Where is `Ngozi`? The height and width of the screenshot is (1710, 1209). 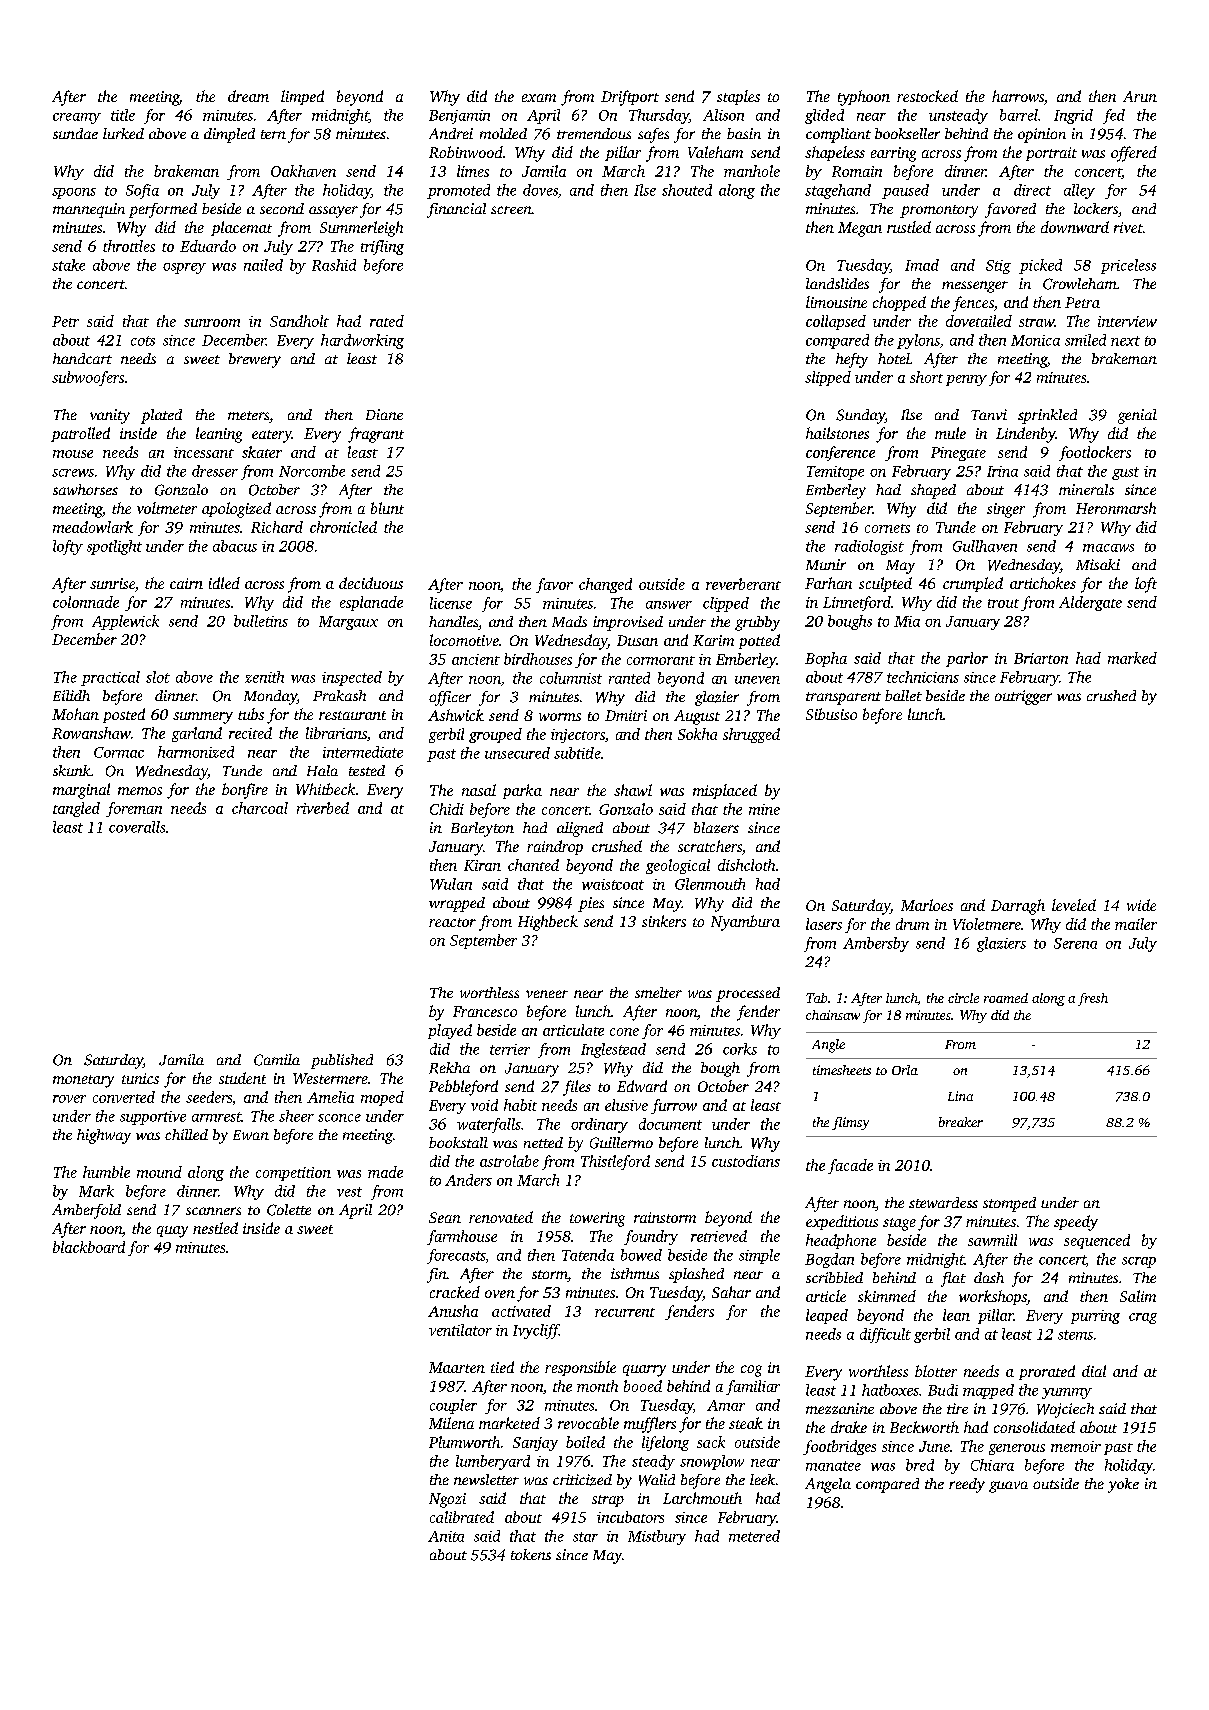
Ngozi is located at coordinates (447, 1500).
